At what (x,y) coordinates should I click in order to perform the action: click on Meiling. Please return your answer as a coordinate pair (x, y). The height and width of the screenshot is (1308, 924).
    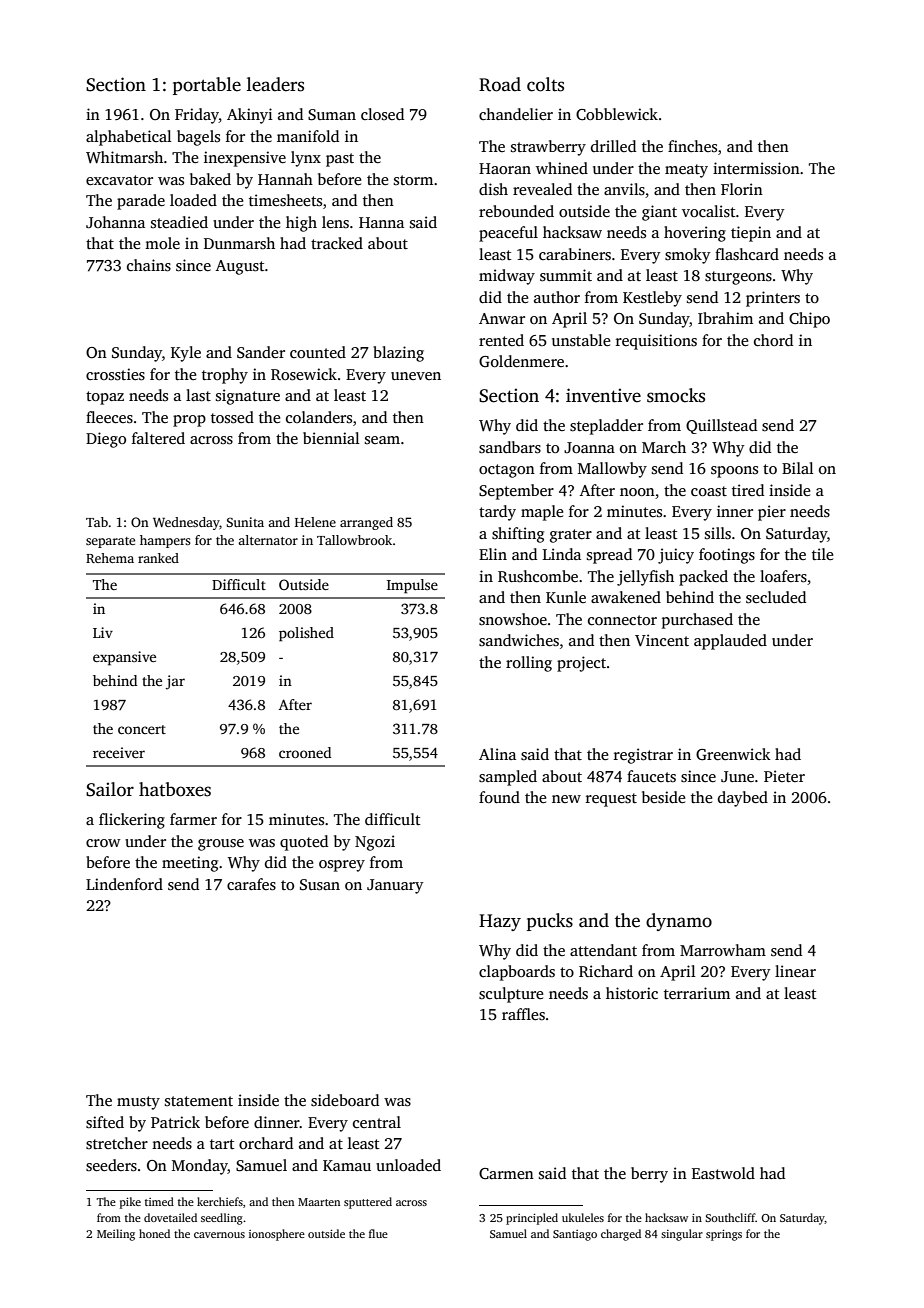
    Looking at the image, I should click on (116, 1235).
